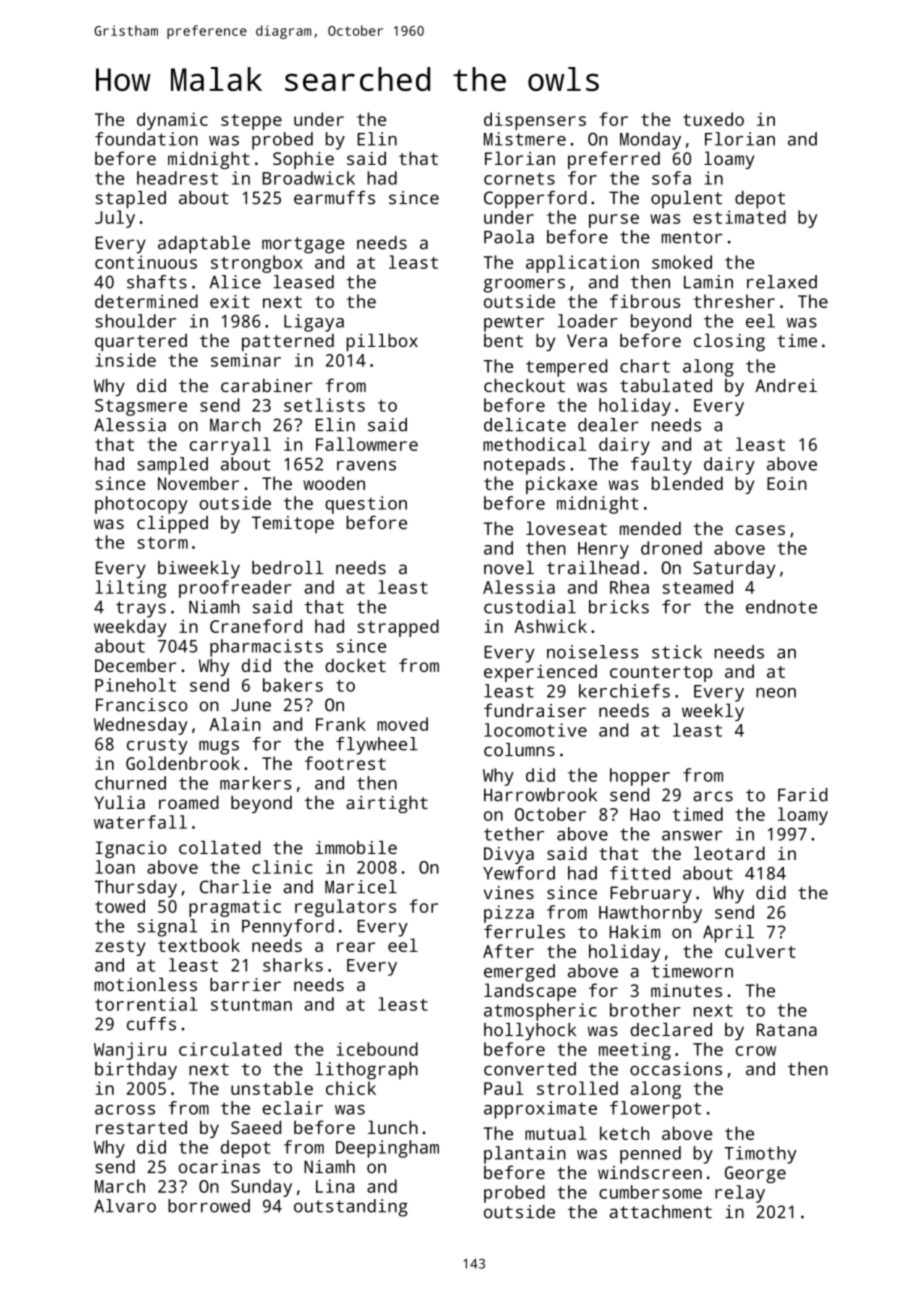 The image size is (924, 1308). I want to click on Temitope, so click(293, 524).
